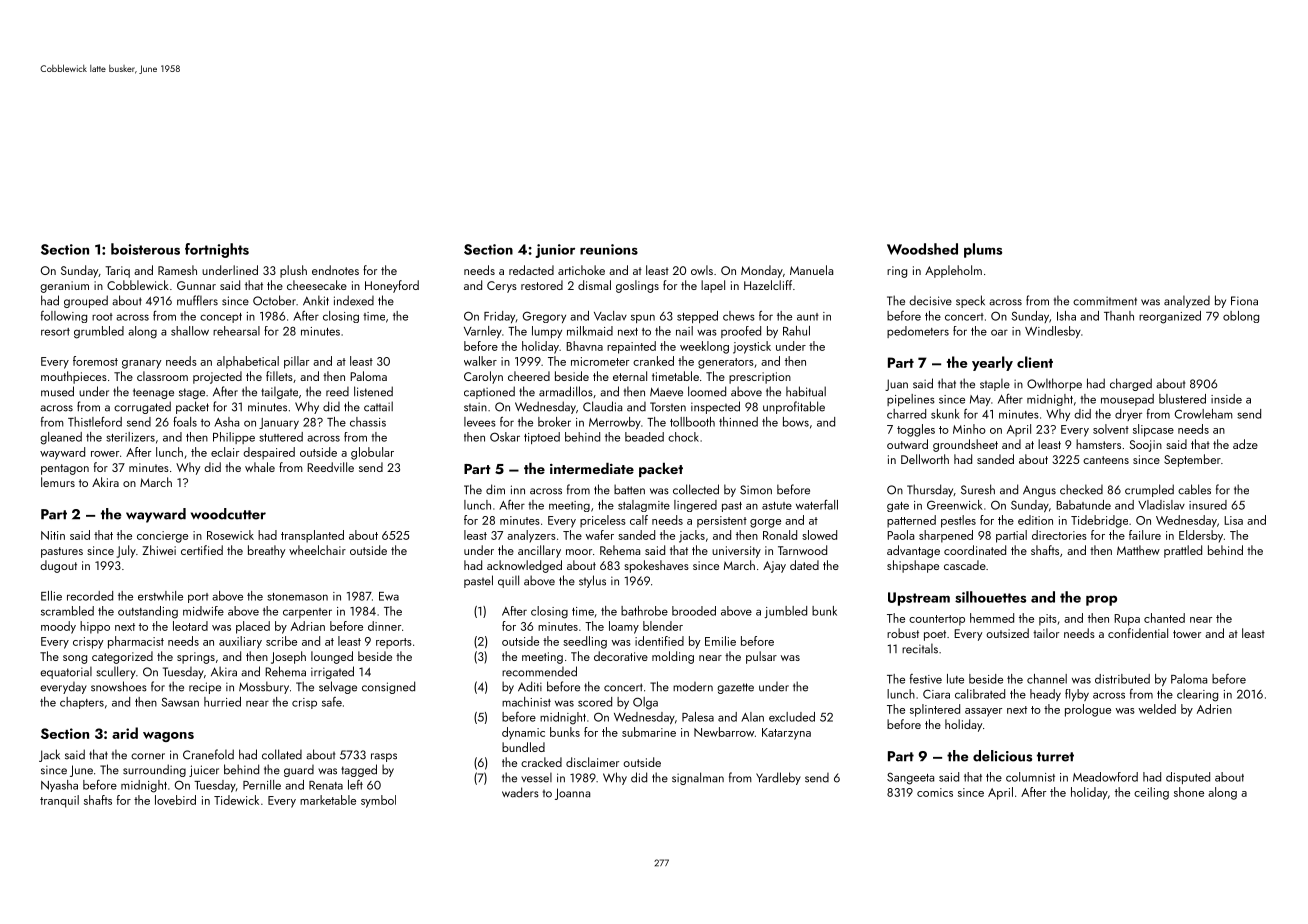 This page has width=1308, height=924. I want to click on pestles, so click(958, 521).
